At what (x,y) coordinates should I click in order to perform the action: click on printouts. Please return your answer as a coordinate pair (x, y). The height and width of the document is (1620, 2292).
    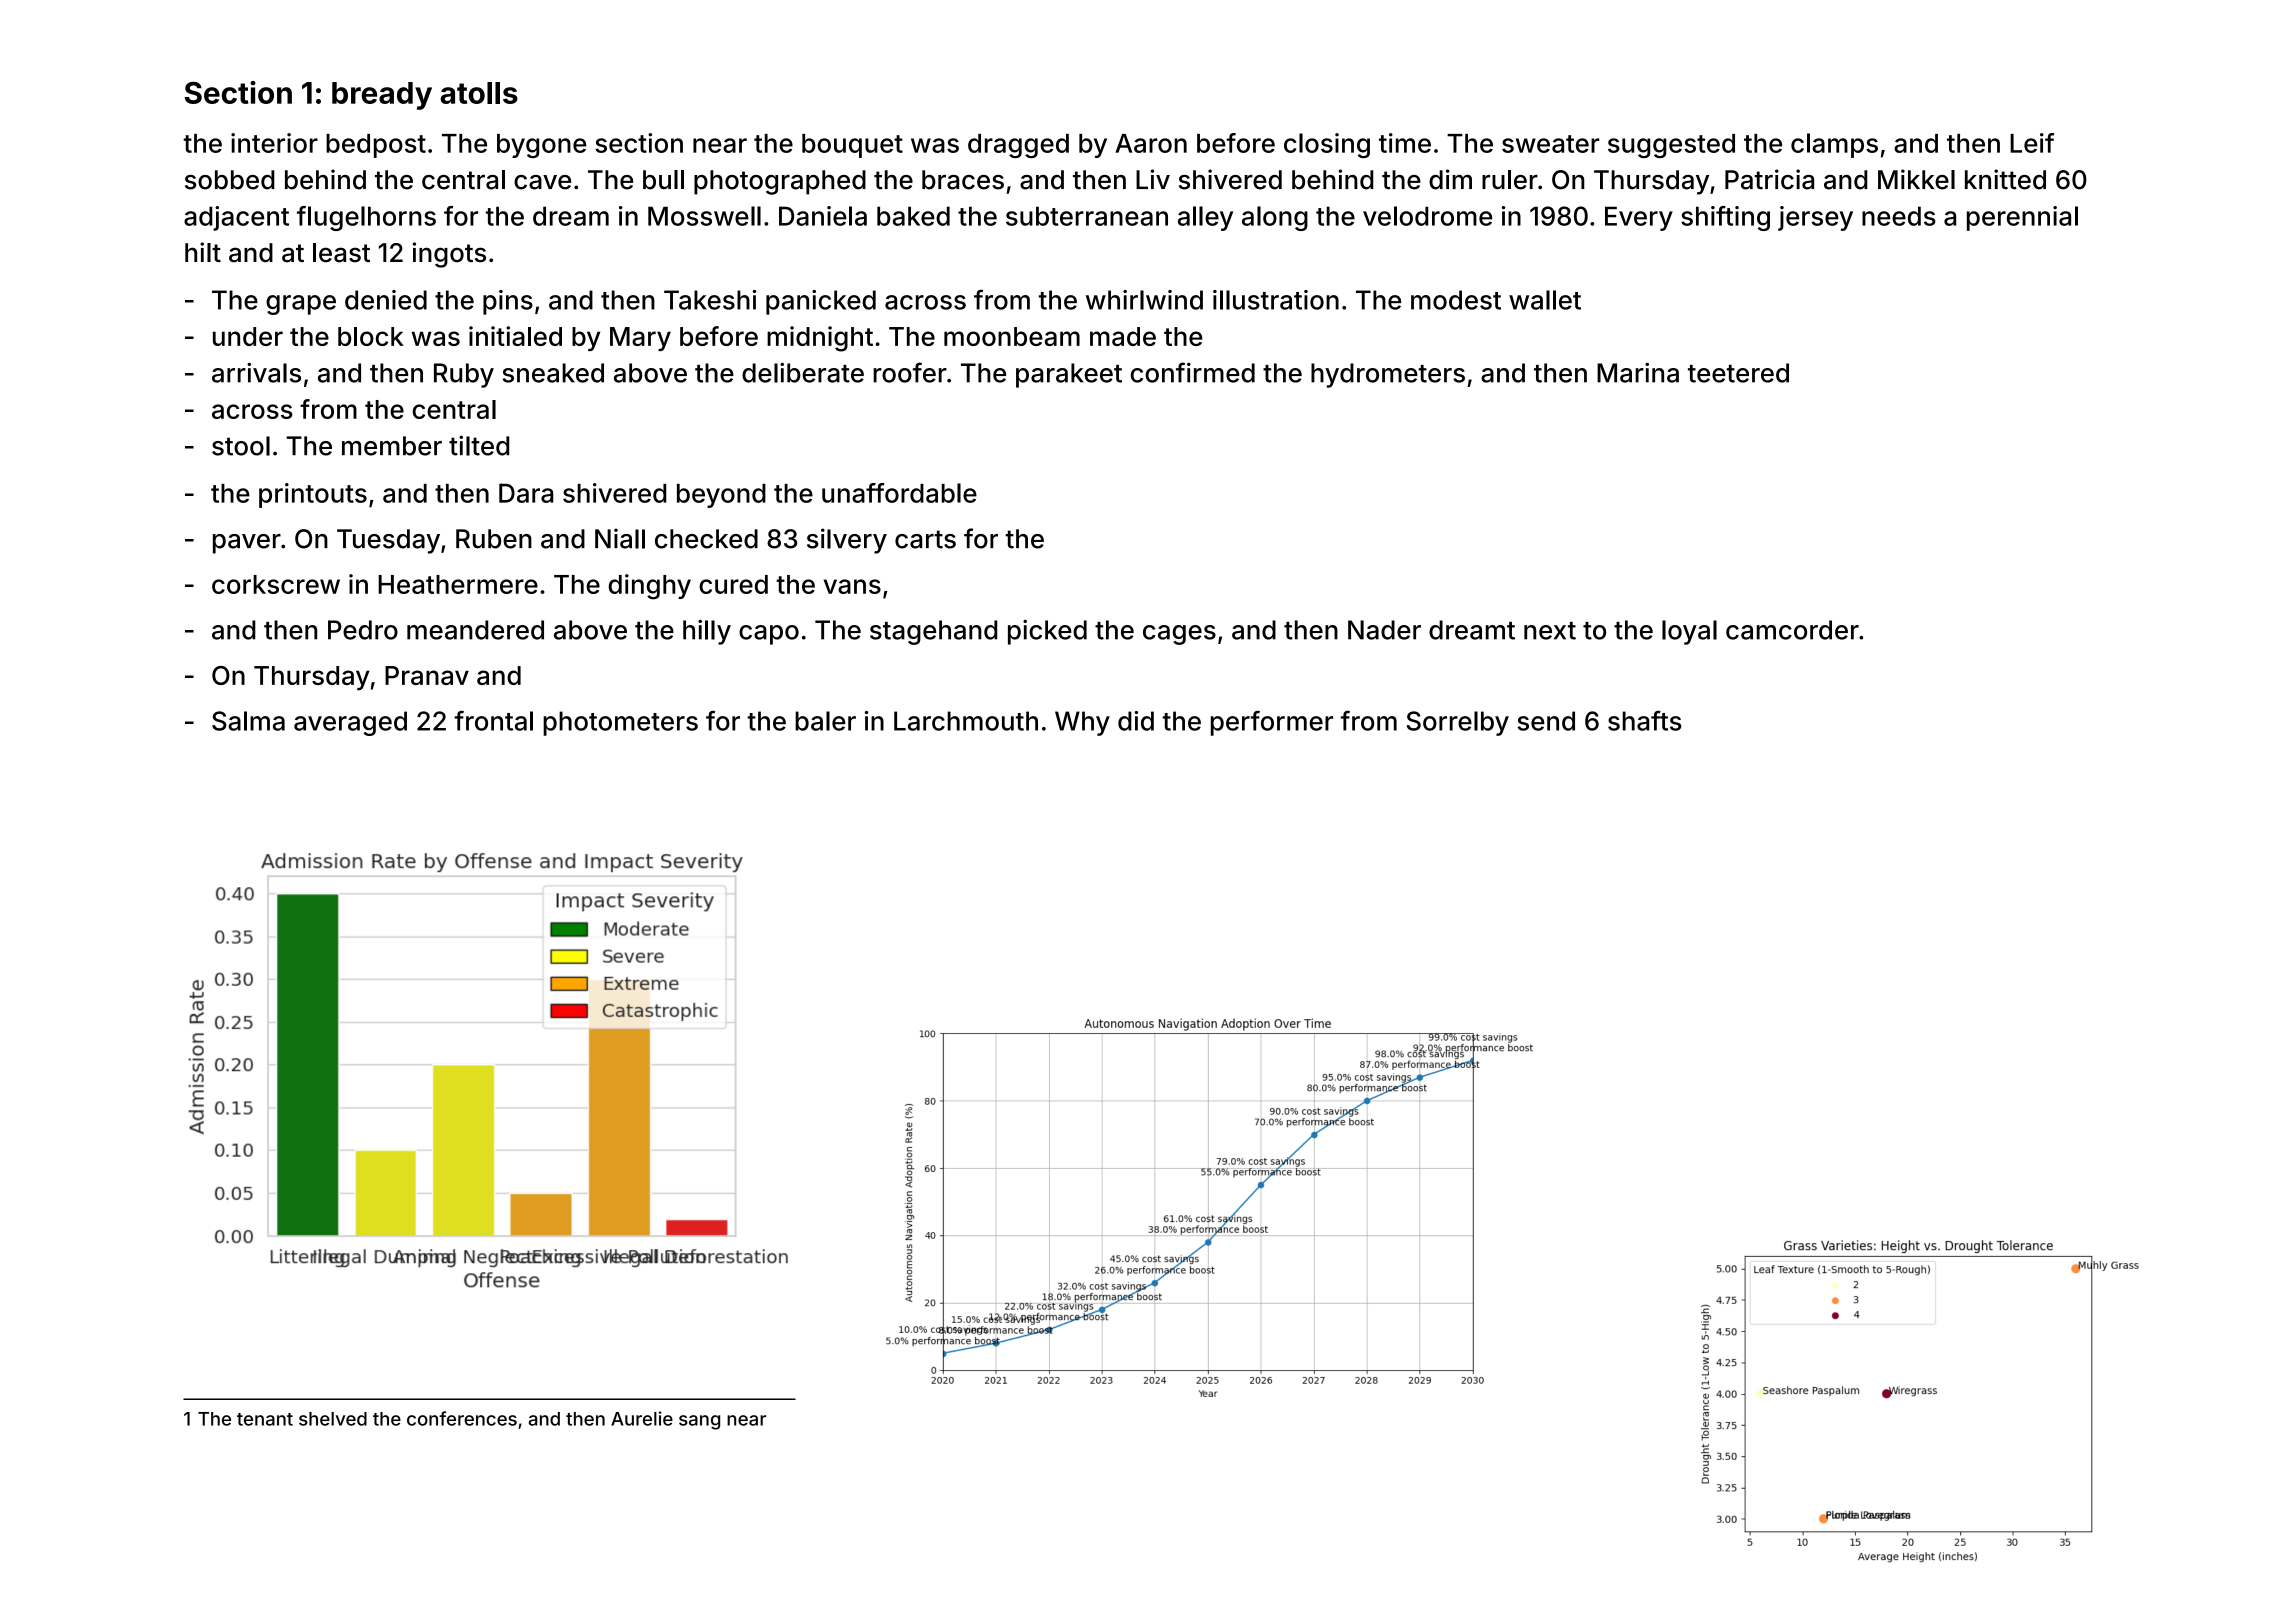
    Looking at the image, I should click on (313, 495).
